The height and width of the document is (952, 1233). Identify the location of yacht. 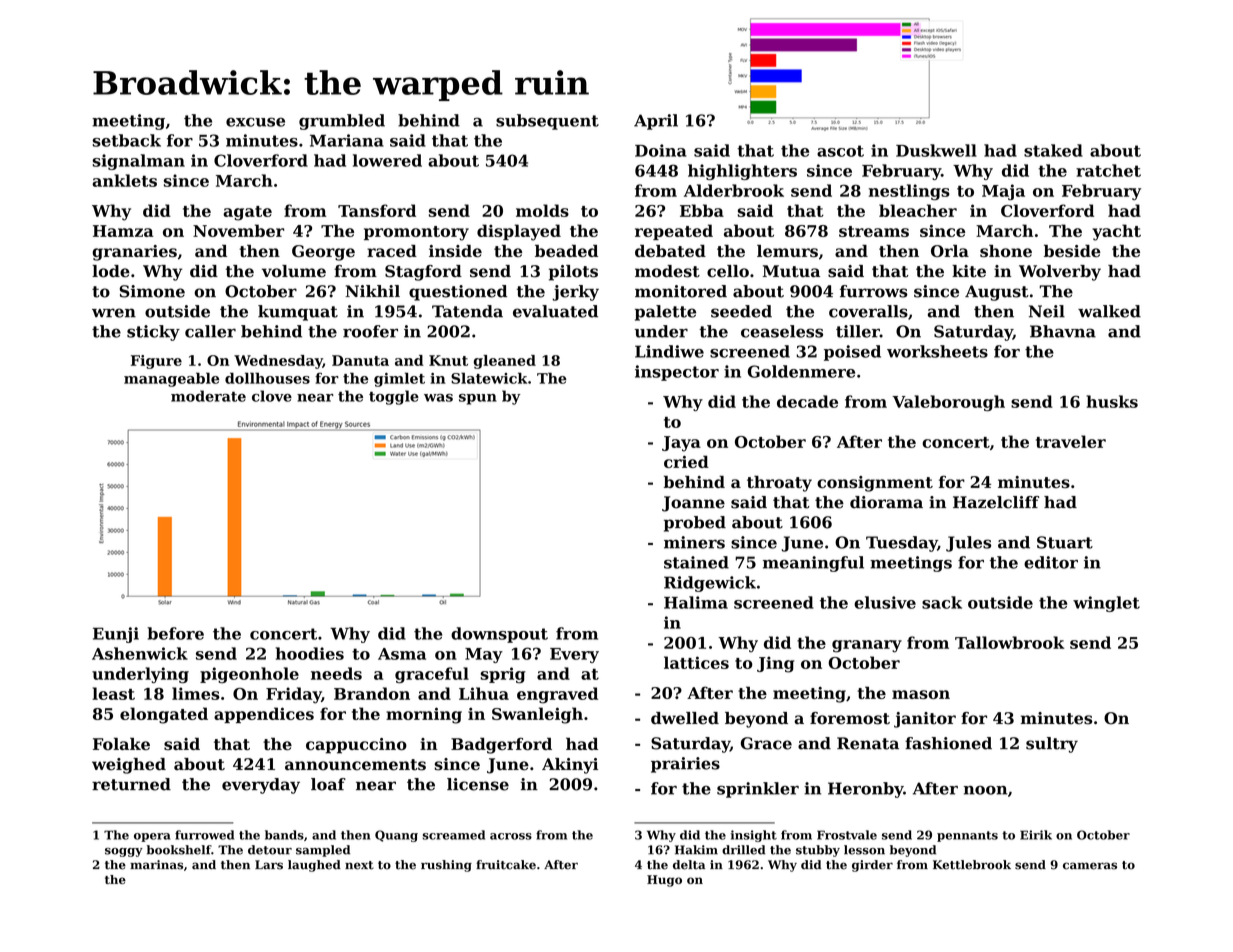
(1116, 232).
